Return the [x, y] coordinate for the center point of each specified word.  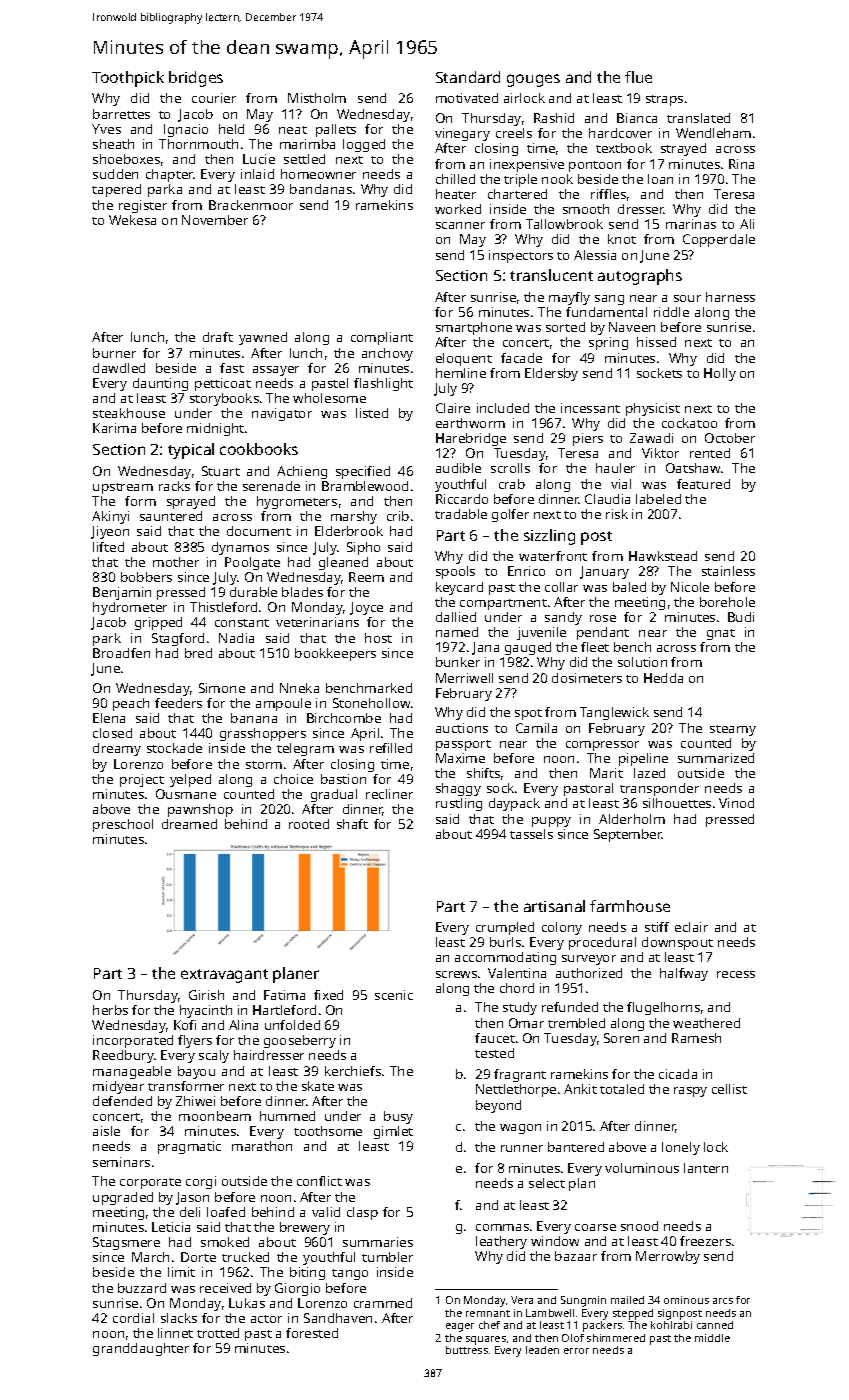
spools [455, 572]
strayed [683, 149]
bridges [196, 79]
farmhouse [630, 906]
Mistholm [317, 98]
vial [621, 484]
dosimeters [587, 678]
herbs [110, 1010]
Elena [109, 718]
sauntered [171, 516]
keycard [459, 588]
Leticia [171, 1227]
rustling [459, 804]
